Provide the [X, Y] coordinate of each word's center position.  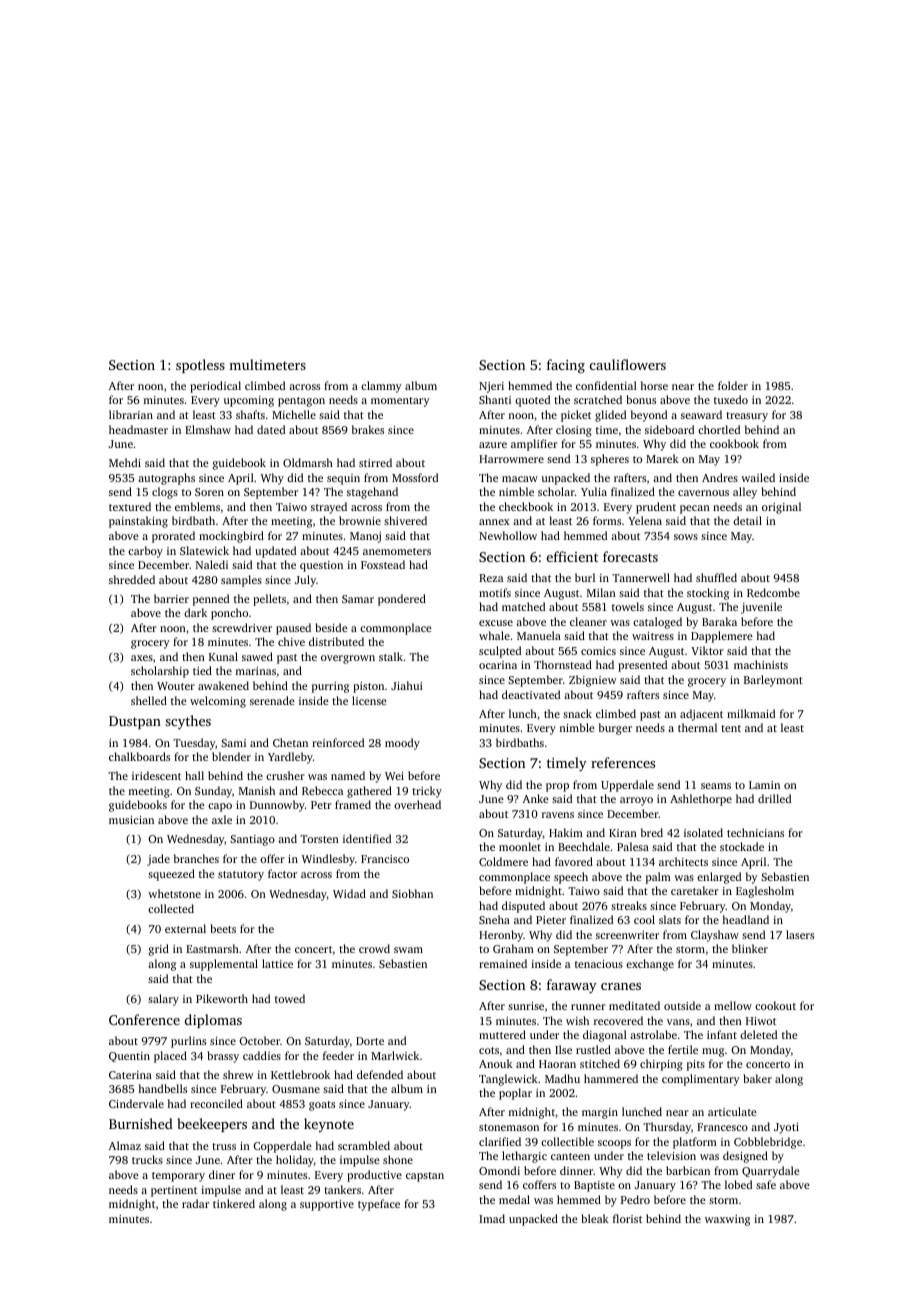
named [348, 775]
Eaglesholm [765, 892]
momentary [400, 402]
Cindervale [136, 1103]
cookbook [734, 443]
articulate [732, 1111]
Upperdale [627, 786]
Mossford [415, 477]
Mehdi [125, 462]
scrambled [364, 1145]
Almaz [125, 1145]
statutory [241, 876]
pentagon [301, 402]
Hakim [566, 832]
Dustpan [135, 722]
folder [733, 385]
